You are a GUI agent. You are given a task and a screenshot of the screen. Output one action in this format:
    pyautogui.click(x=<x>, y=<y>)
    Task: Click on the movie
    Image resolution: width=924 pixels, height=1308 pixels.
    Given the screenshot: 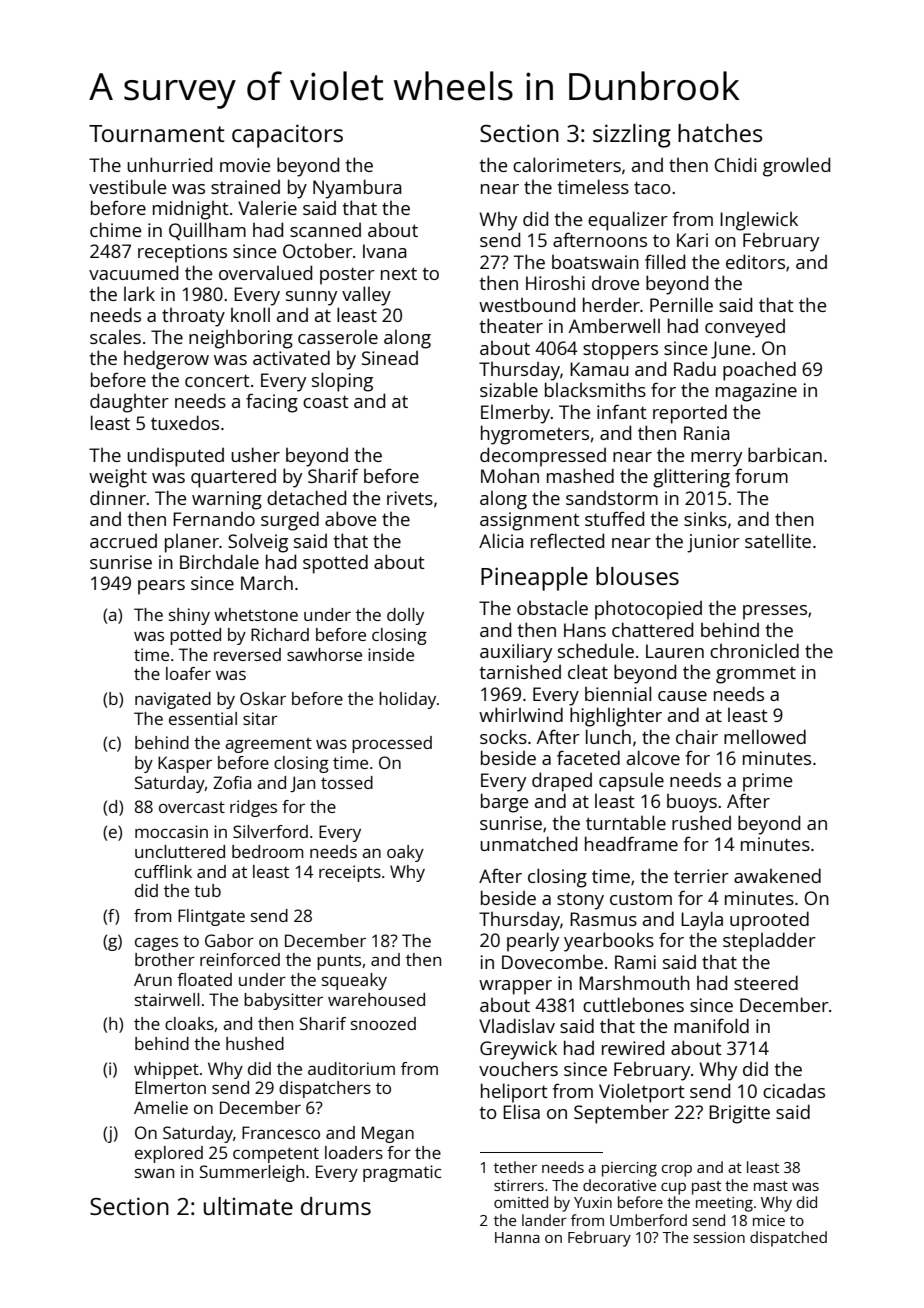 What is the action you would take?
    pyautogui.click(x=245, y=165)
